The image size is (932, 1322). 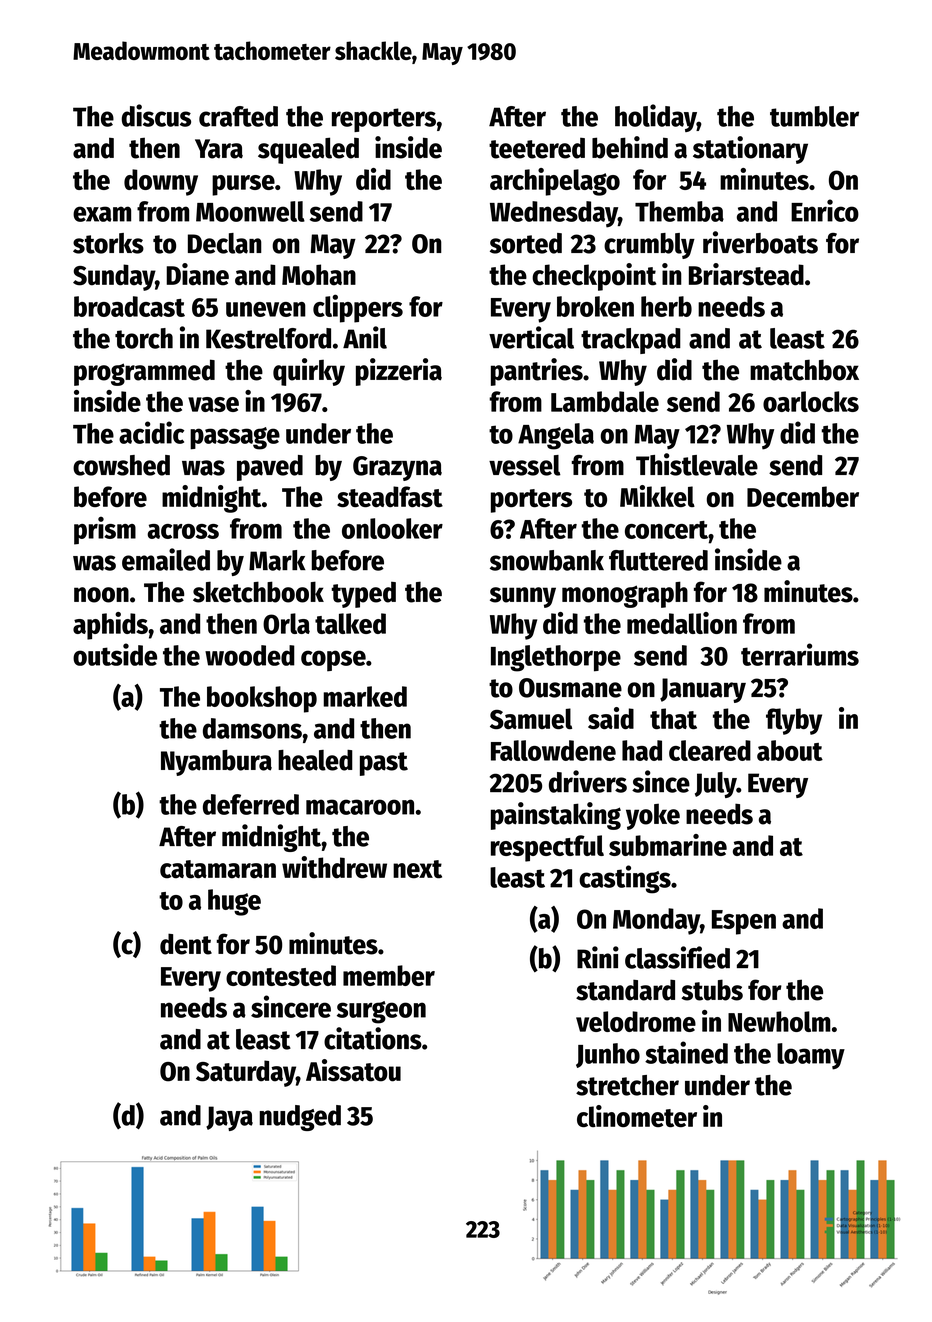 I want to click on dent, so click(x=186, y=944).
